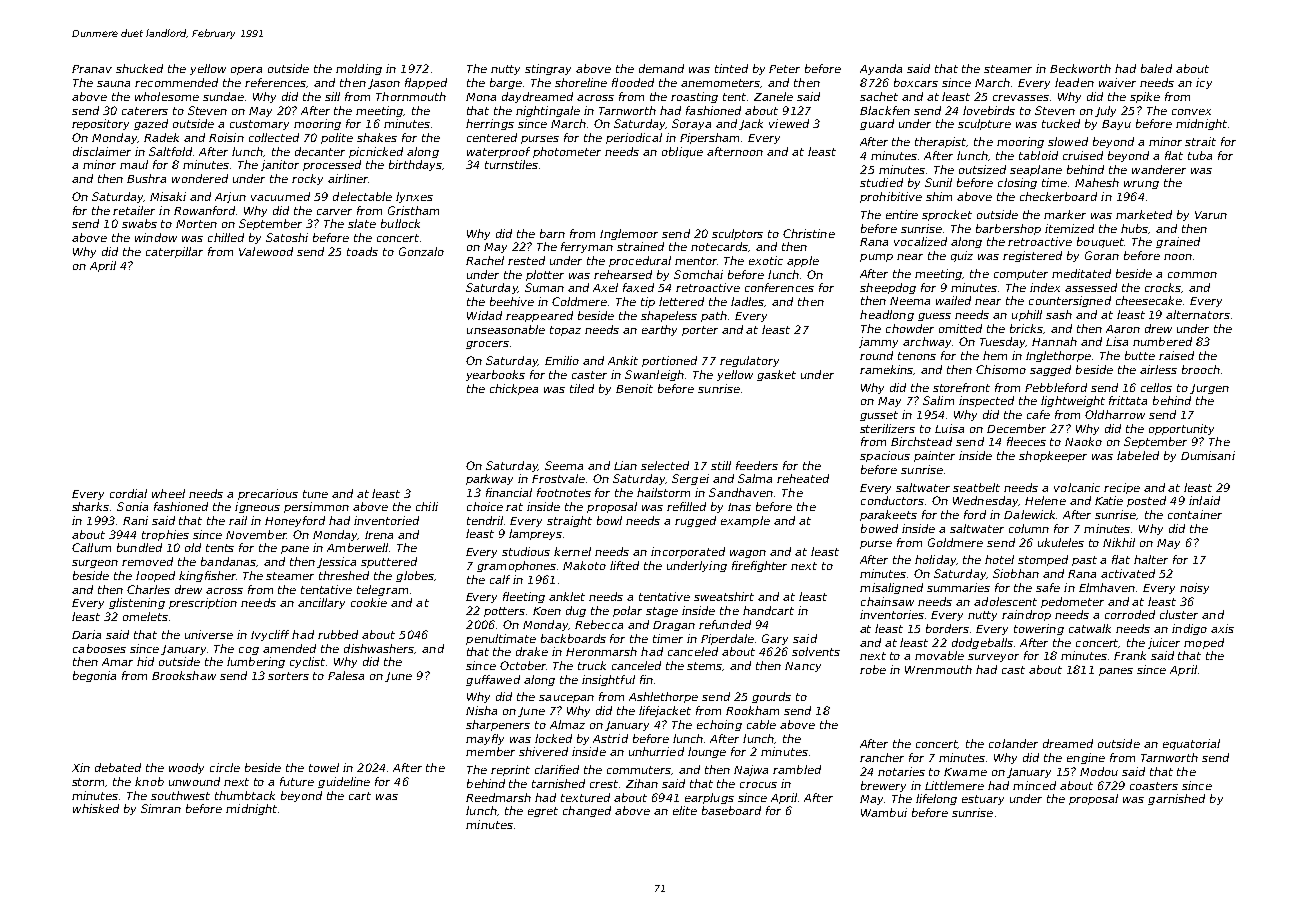 This image has height=924, width=1308. Describe the element at coordinates (579, 301) in the image. I see `Coldmere` at that location.
